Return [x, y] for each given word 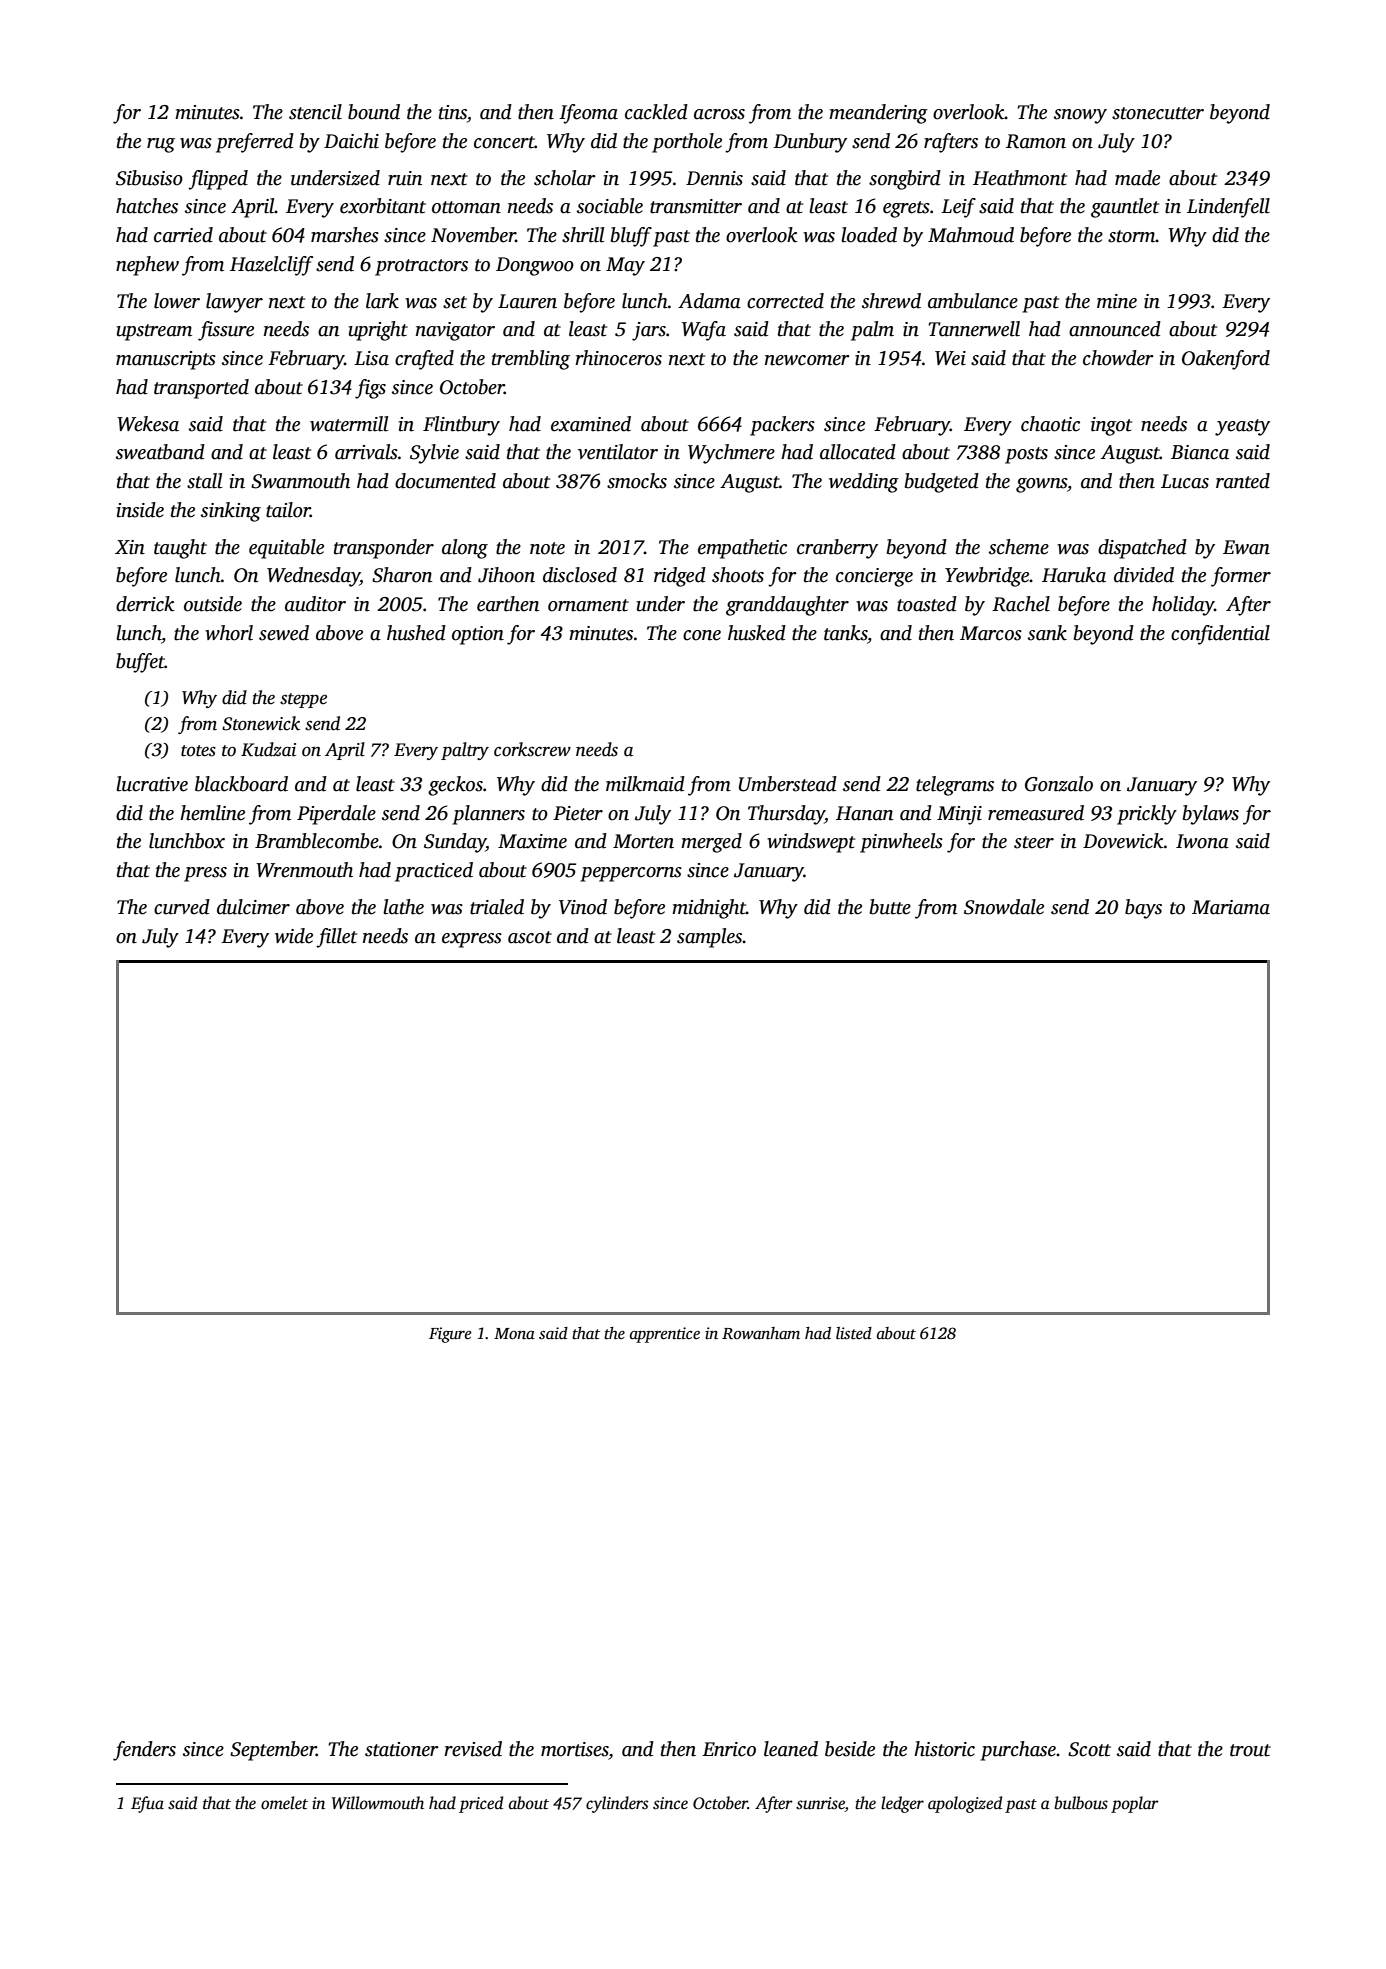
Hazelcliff [271, 266]
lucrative [152, 784]
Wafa [704, 331]
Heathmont [1020, 178]
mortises [575, 1749]
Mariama [1231, 907]
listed [854, 1333]
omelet [284, 1803]
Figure [450, 1335]
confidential [1220, 635]
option [478, 635]
